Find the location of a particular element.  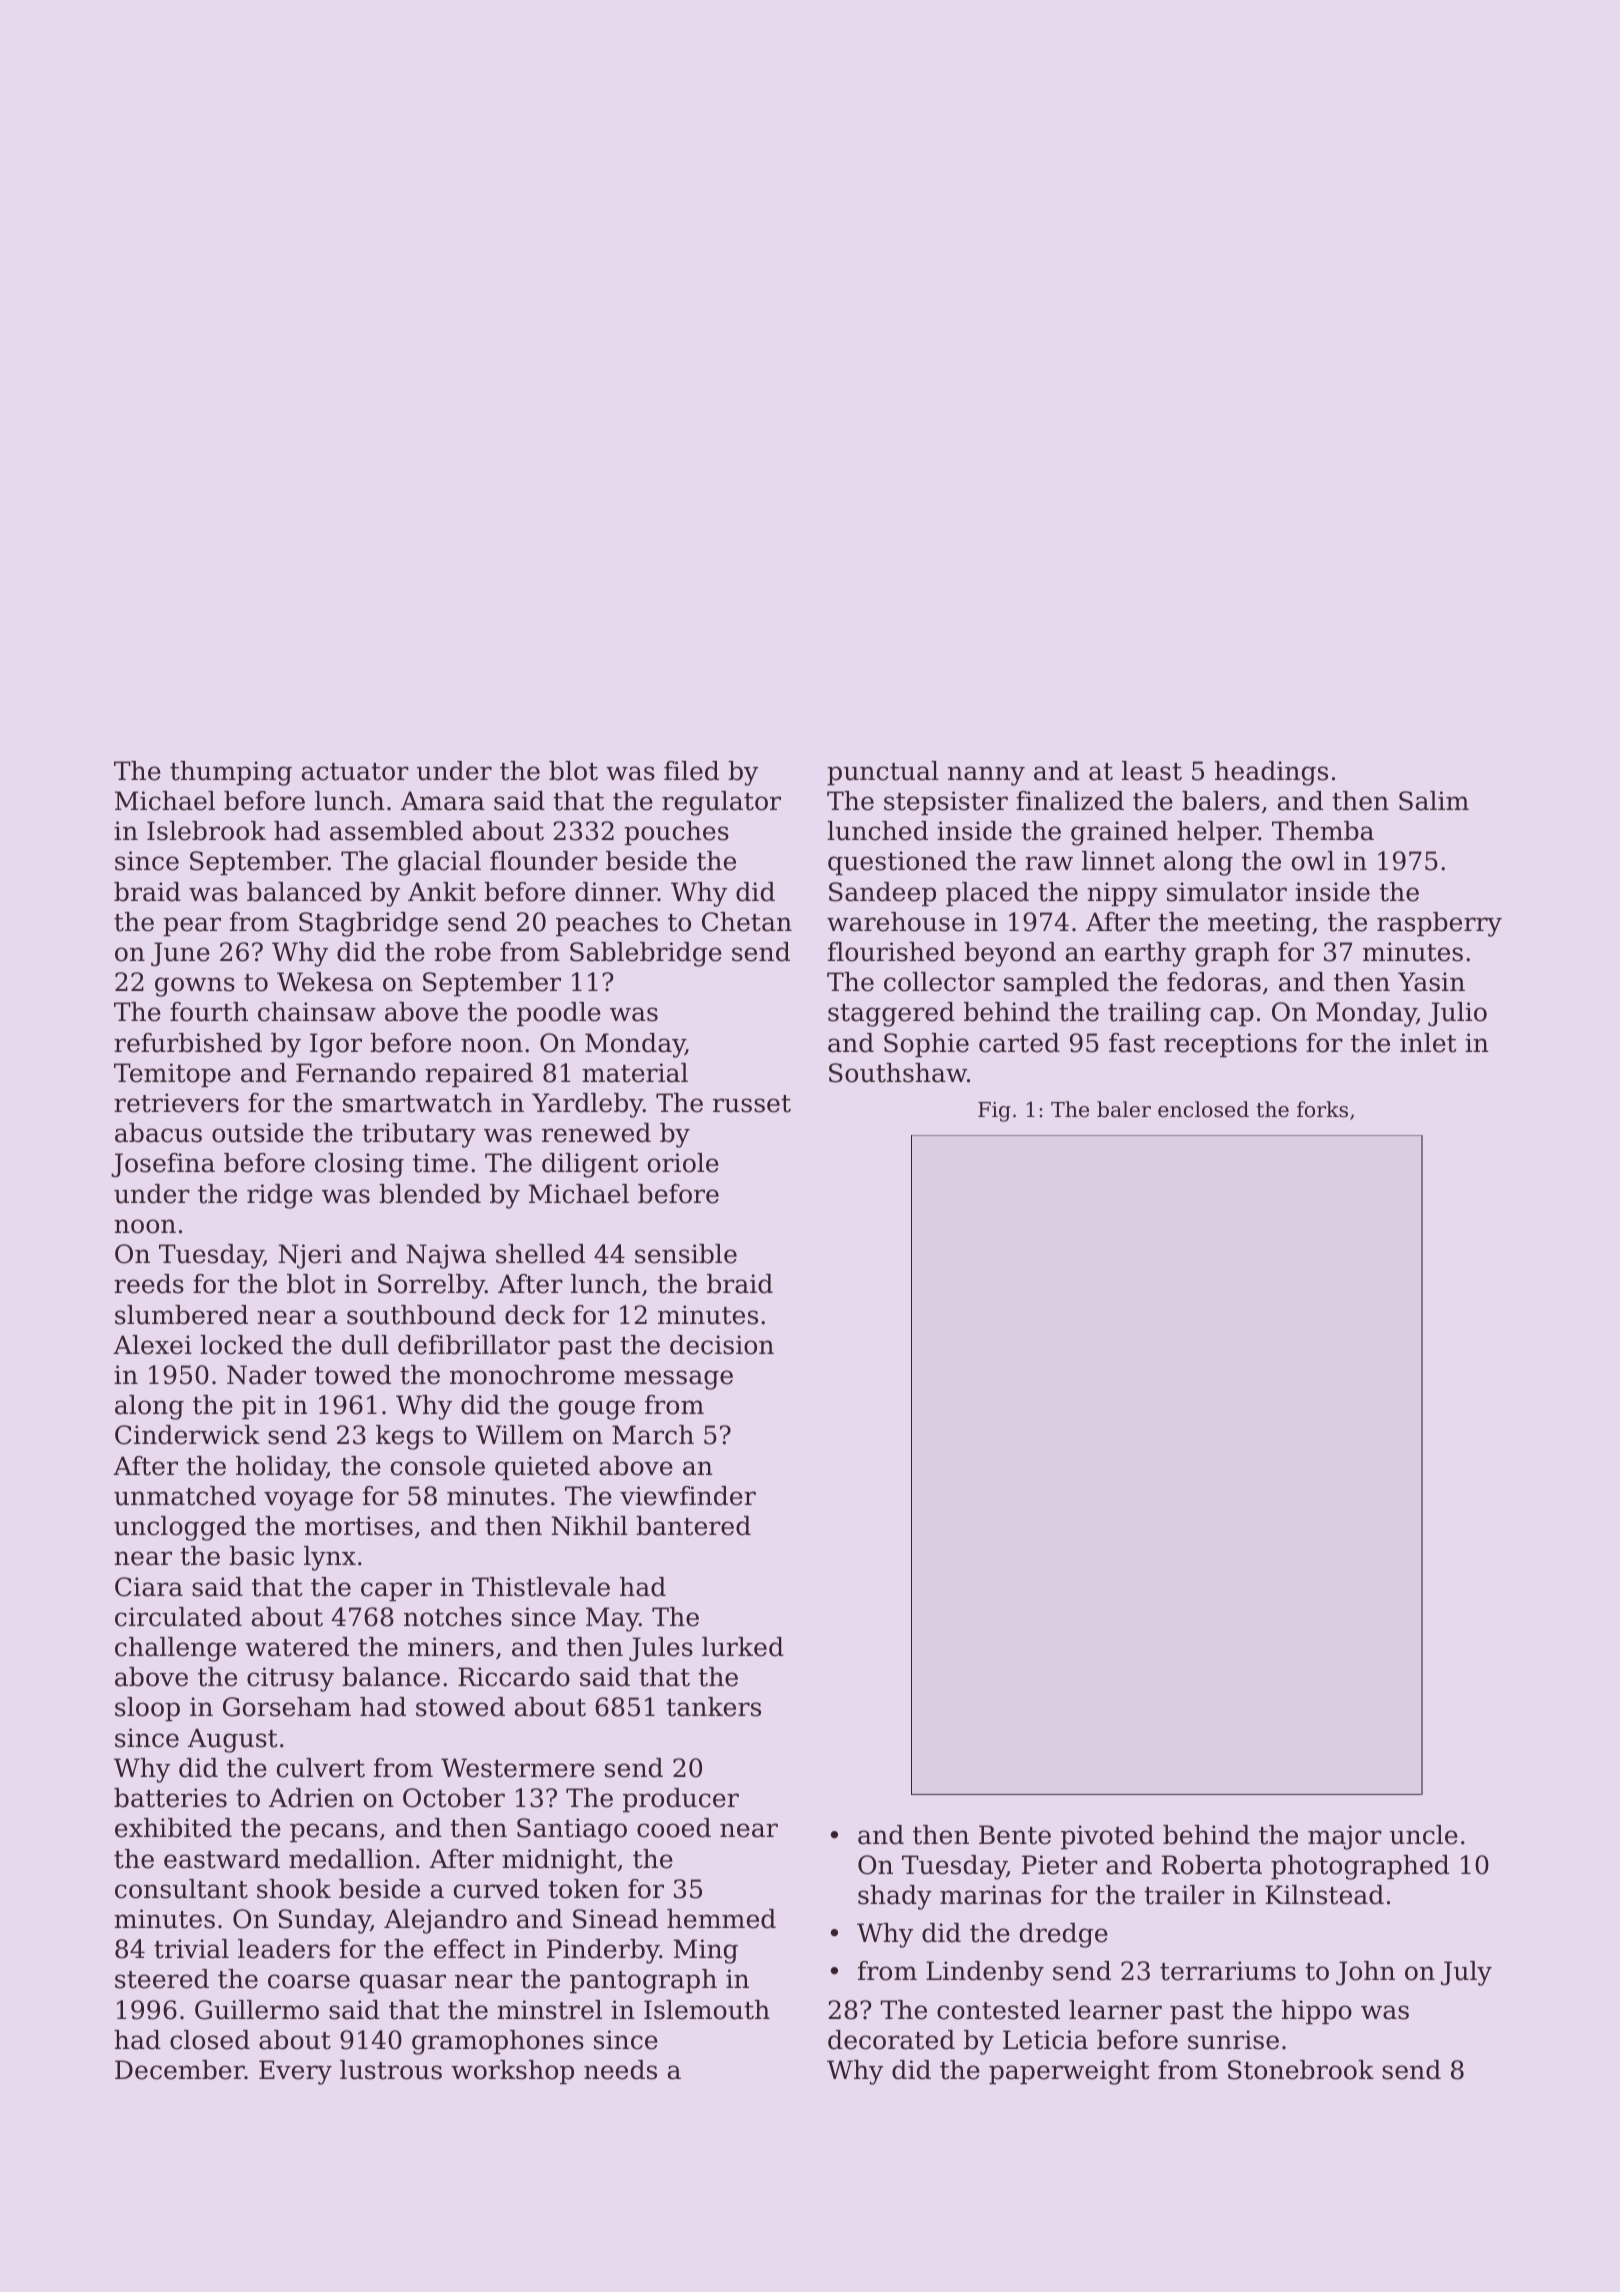

Yasin is located at coordinates (1431, 982).
